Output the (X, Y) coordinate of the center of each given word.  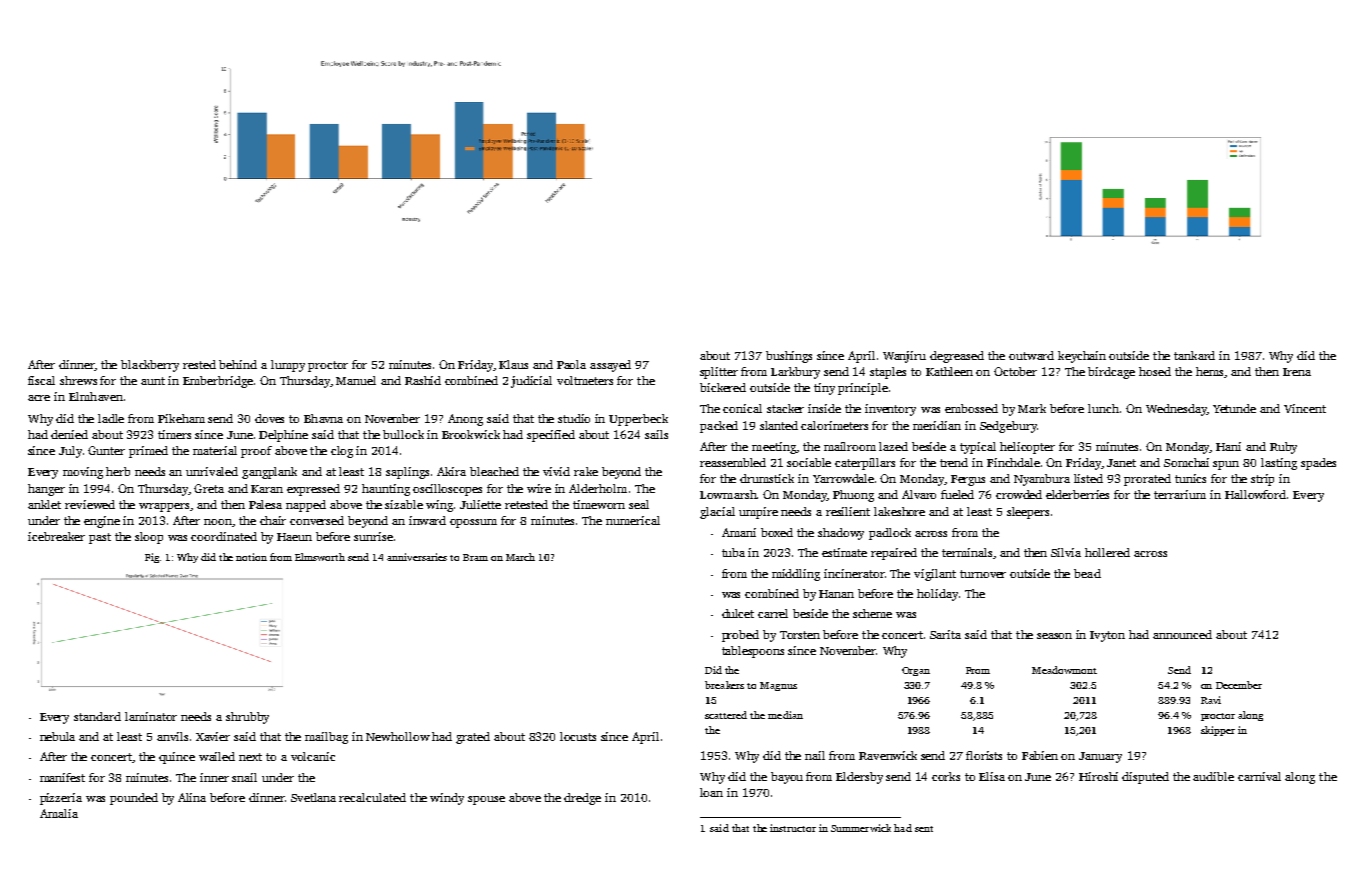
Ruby (1283, 448)
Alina (192, 797)
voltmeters (585, 380)
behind (238, 364)
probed (740, 636)
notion (251, 557)
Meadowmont (1064, 670)
